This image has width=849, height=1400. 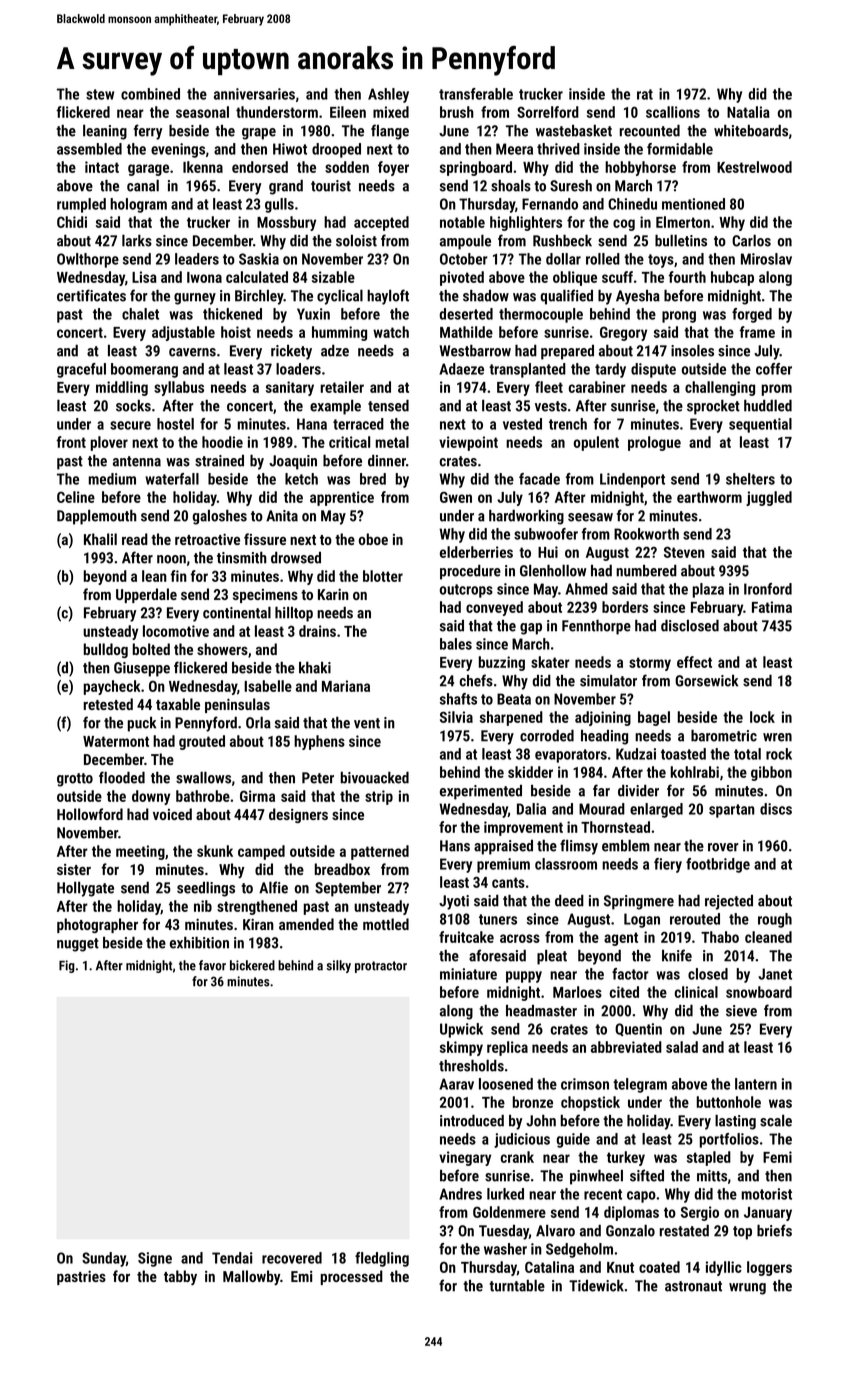 What do you see at coordinates (527, 370) in the image?
I see `transplanted` at bounding box center [527, 370].
